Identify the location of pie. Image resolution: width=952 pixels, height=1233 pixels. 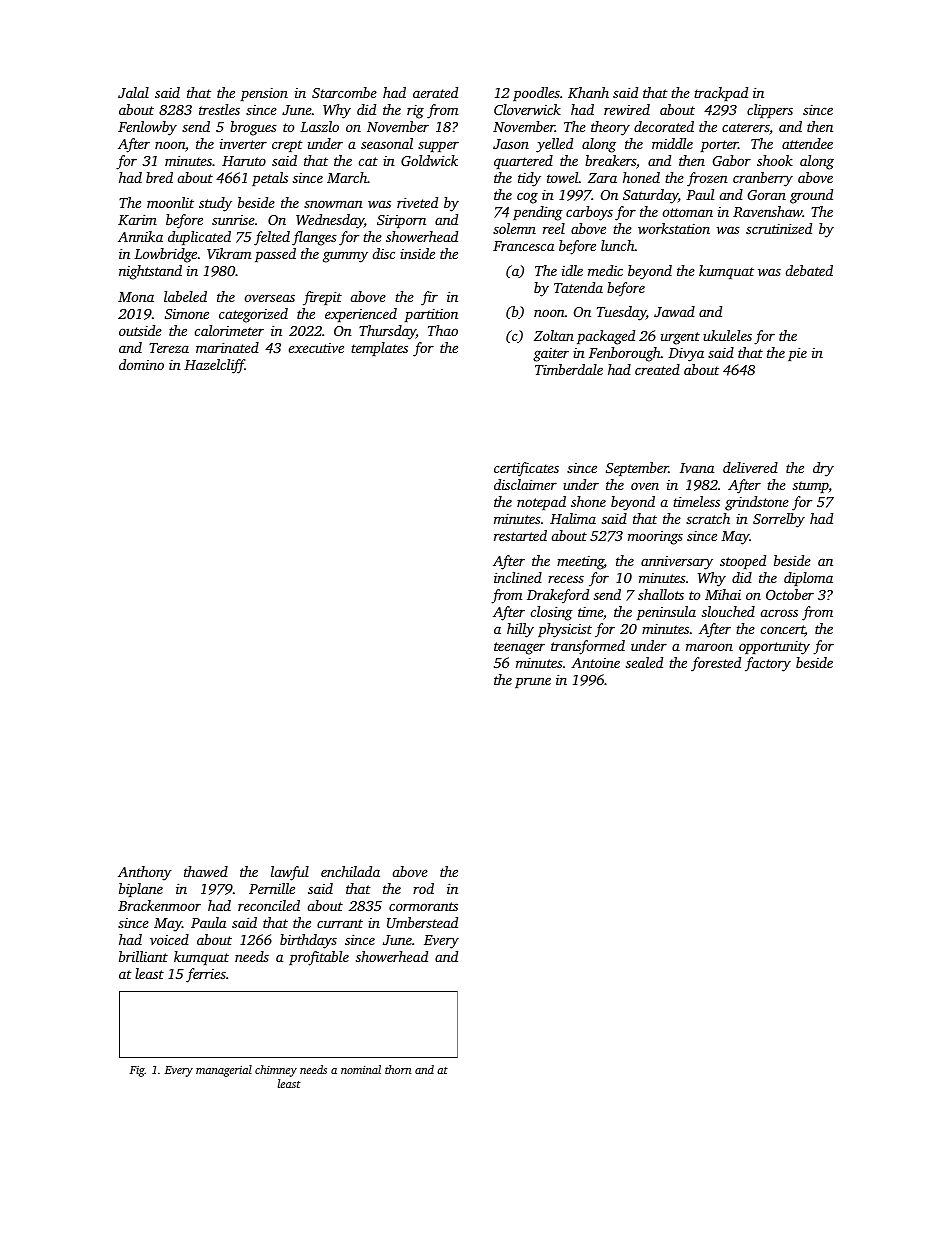
(797, 354).
